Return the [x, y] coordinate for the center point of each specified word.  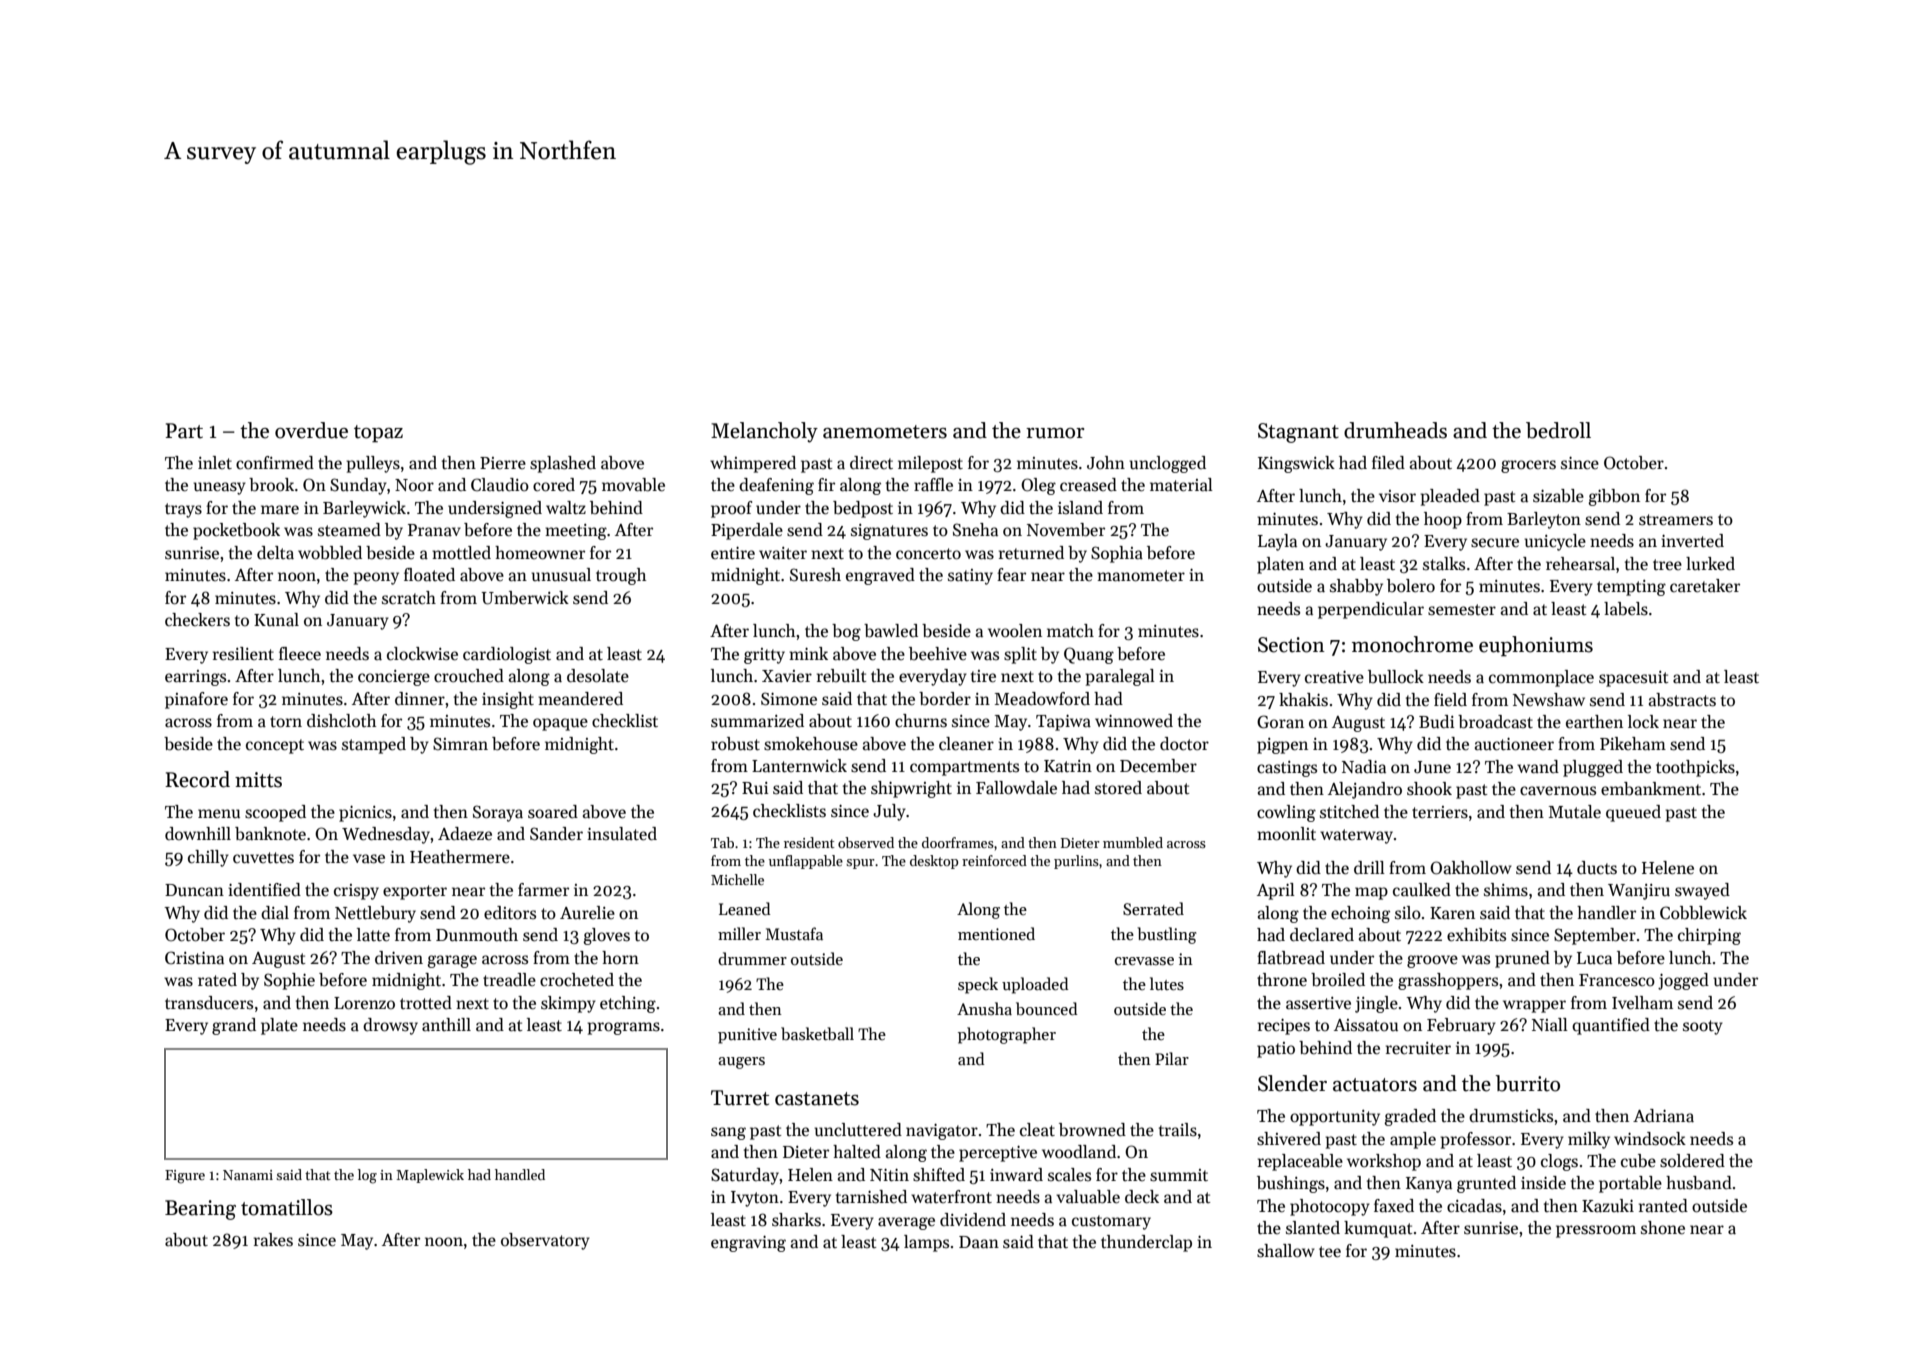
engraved [880, 576]
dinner [420, 699]
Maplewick [430, 1176]
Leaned [745, 908]
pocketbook [236, 531]
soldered [1692, 1161]
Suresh [815, 575]
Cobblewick [1703, 913]
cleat [1037, 1130]
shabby [1356, 587]
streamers [1676, 520]
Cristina [194, 958]
